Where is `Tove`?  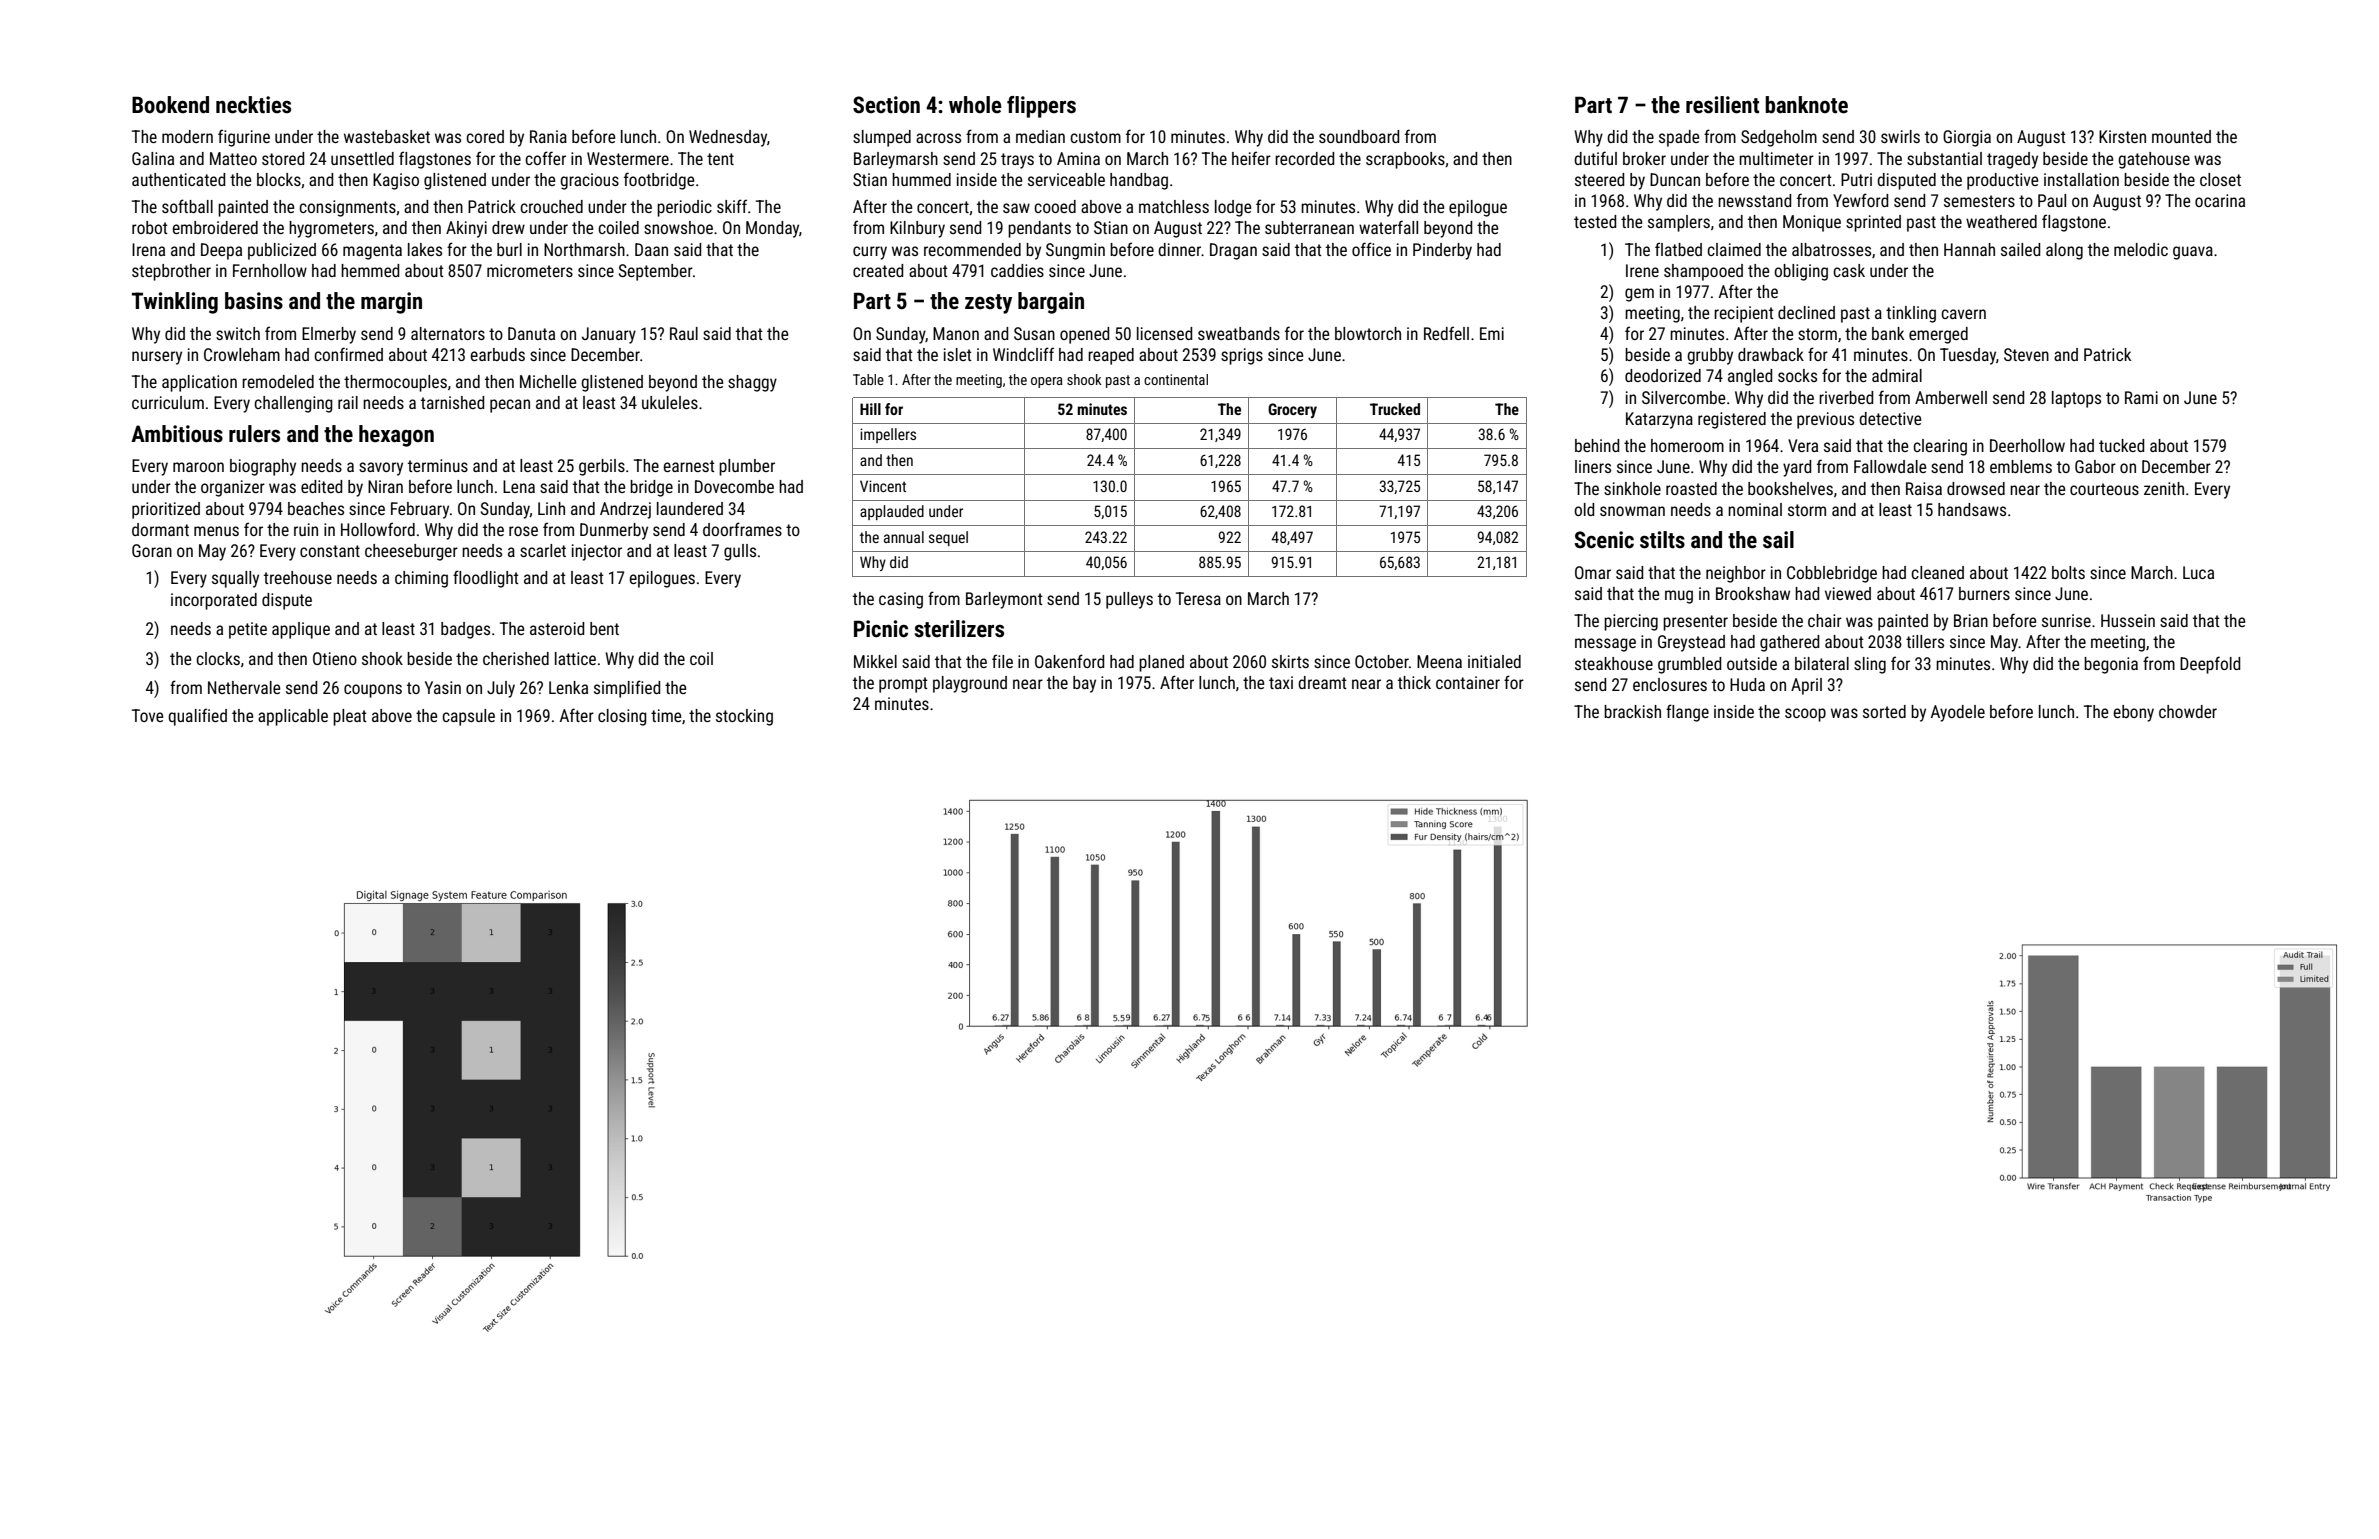
Tove is located at coordinates (147, 715).
